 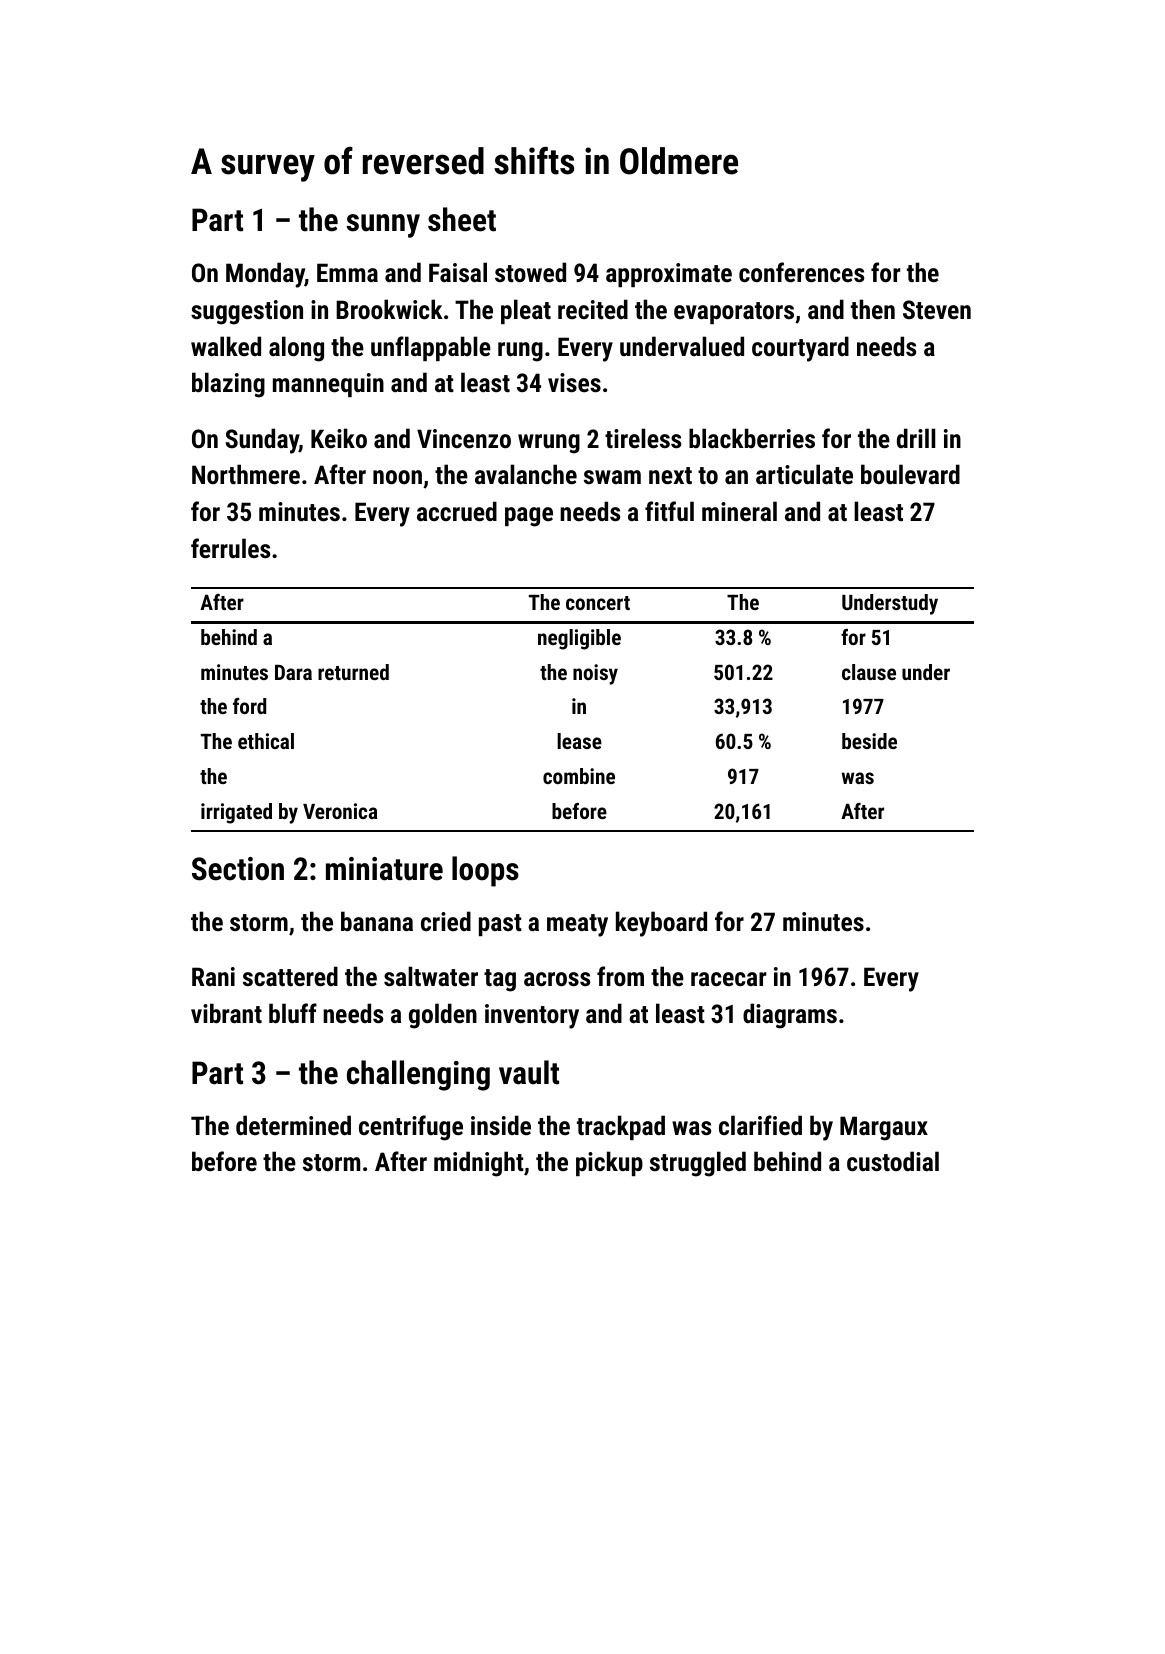 What do you see at coordinates (266, 741) in the screenshot?
I see `ethical` at bounding box center [266, 741].
